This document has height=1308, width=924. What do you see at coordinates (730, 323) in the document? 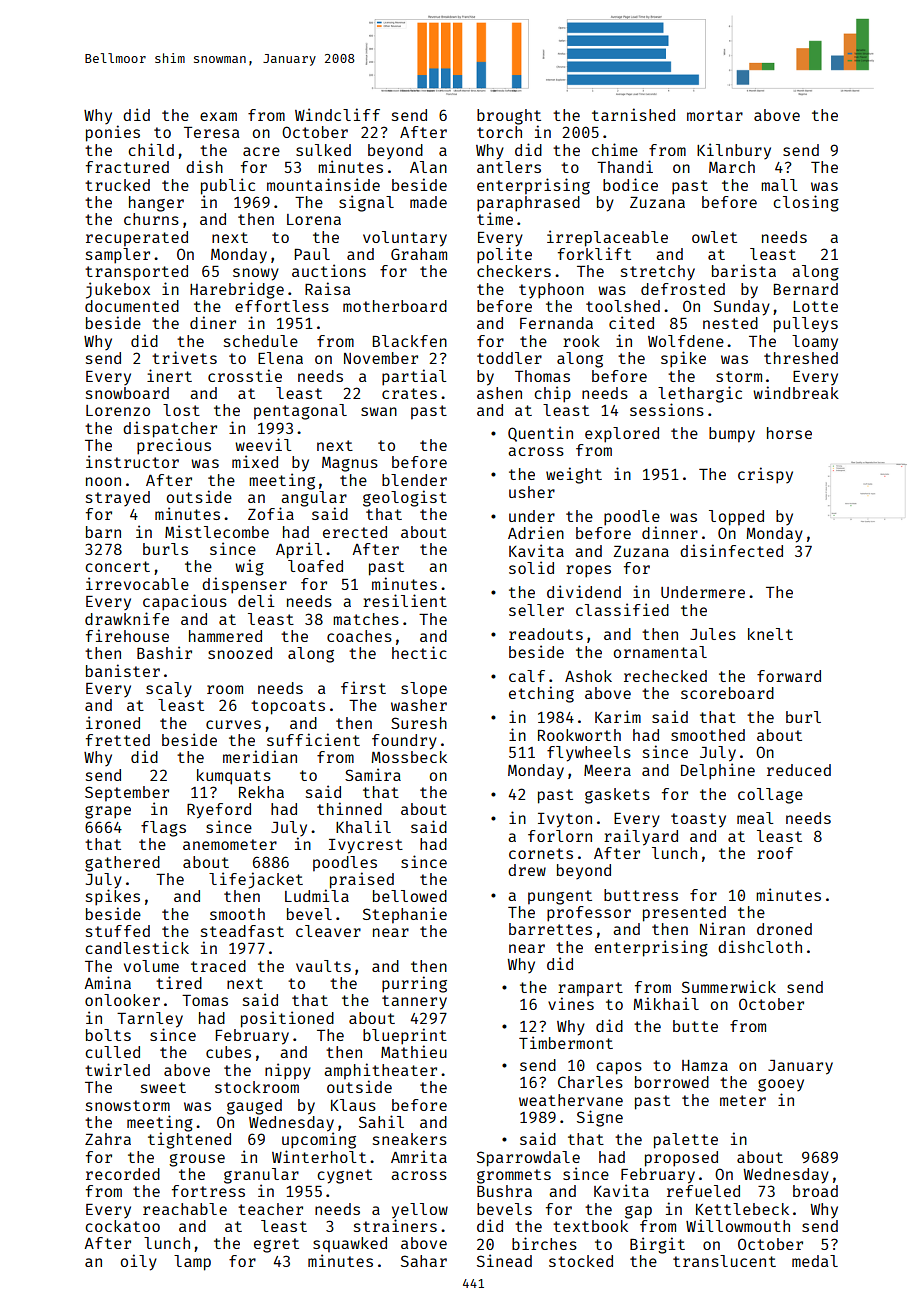
I see `nested` at bounding box center [730, 323].
